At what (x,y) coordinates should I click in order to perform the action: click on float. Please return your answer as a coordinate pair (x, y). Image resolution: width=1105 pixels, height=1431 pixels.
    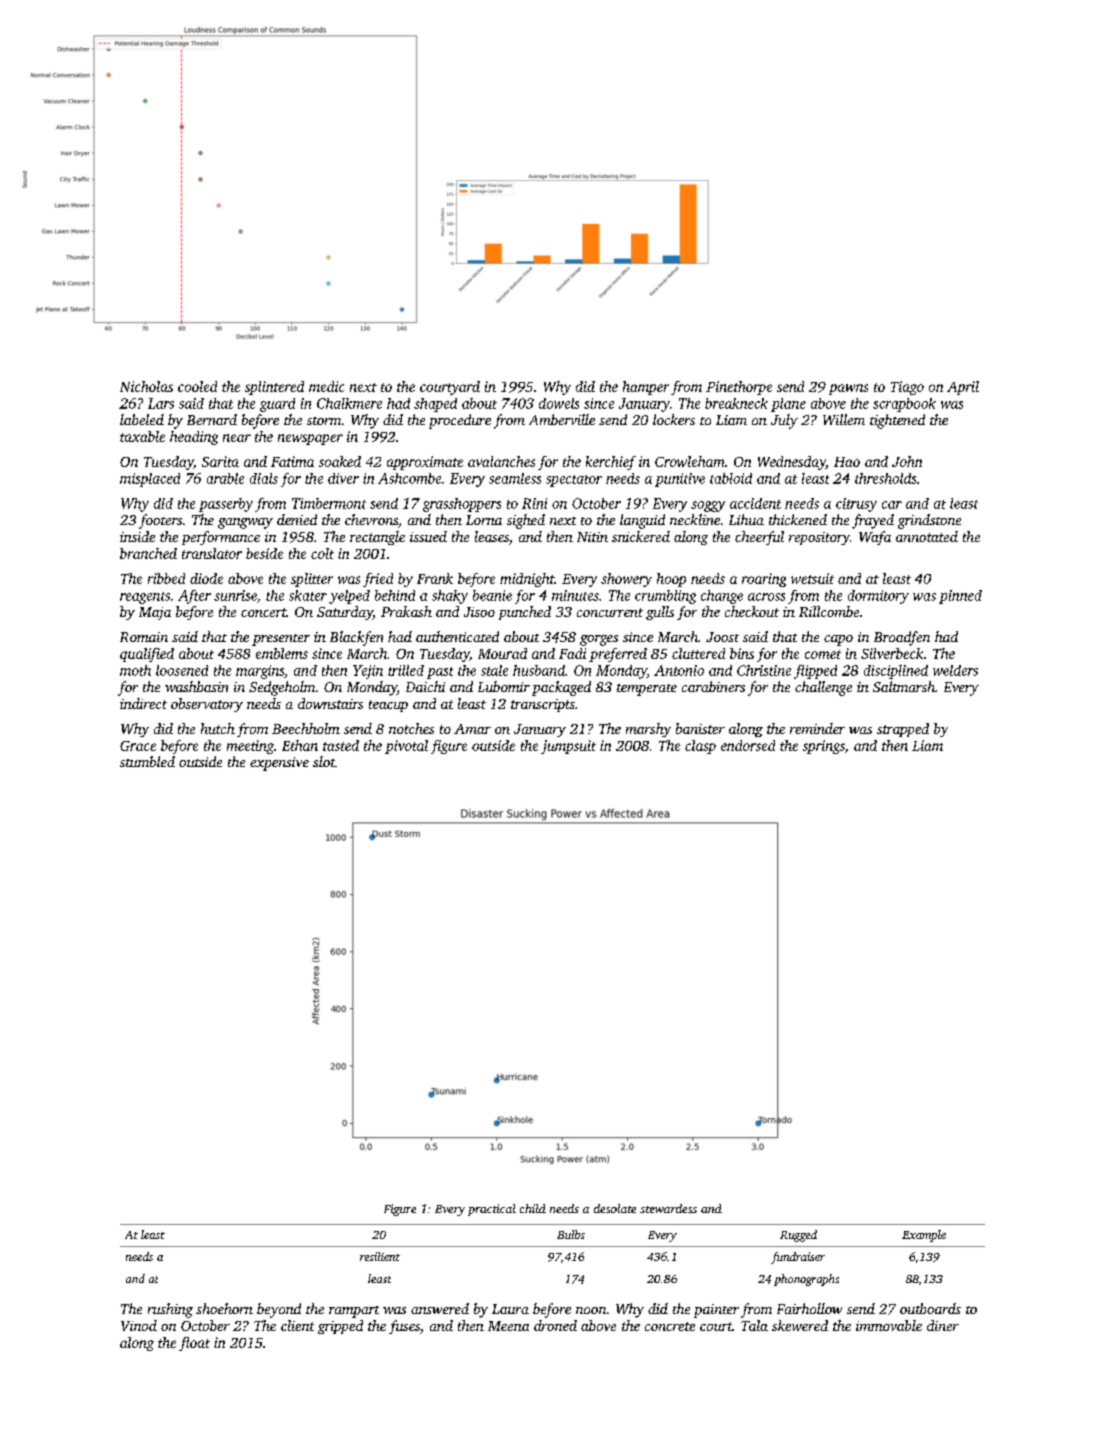
    Looking at the image, I should click on (194, 1344).
